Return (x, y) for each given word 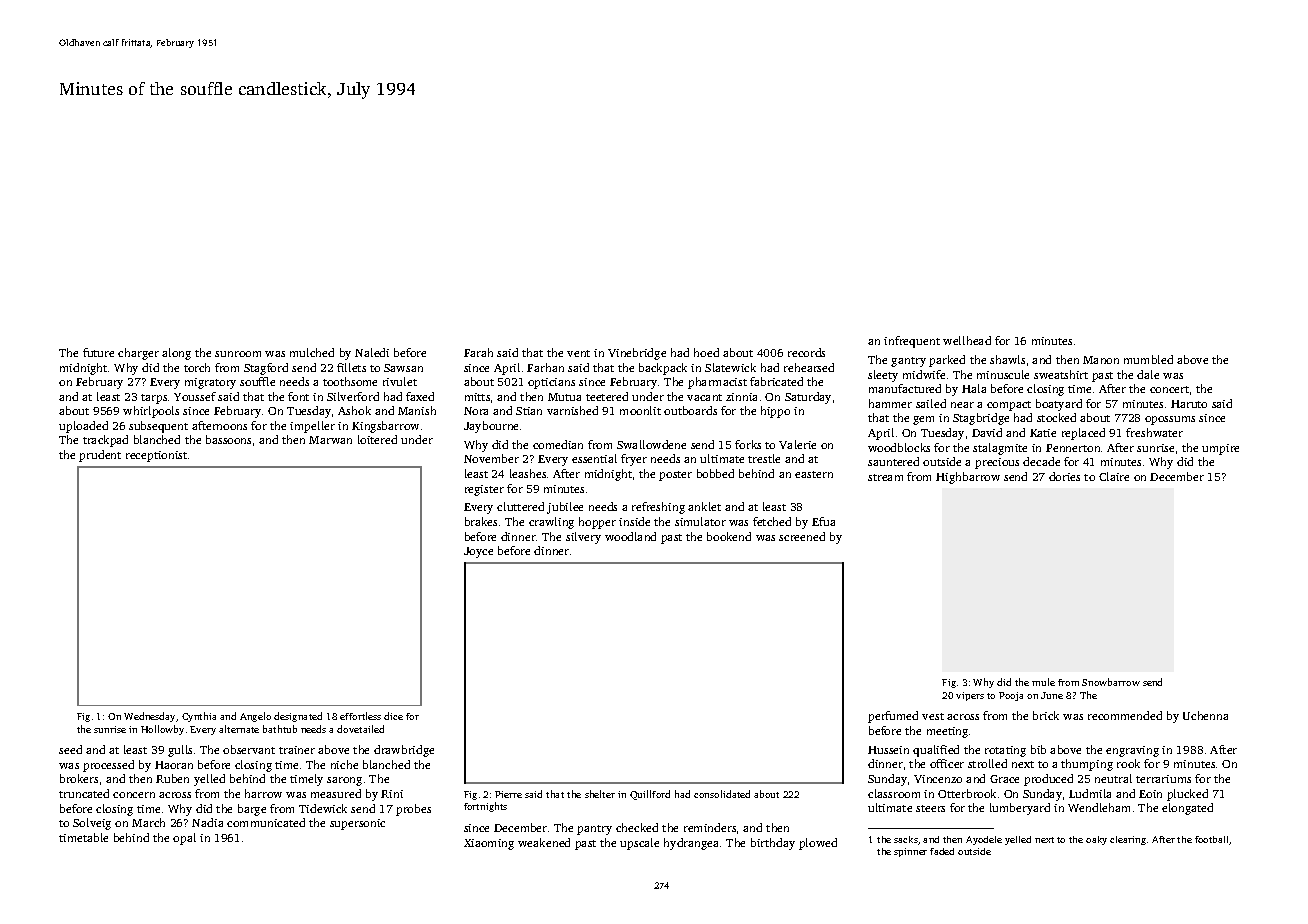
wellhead (967, 340)
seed (70, 749)
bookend (729, 536)
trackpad (105, 441)
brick (1046, 715)
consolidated (722, 794)
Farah (478, 352)
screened (802, 536)
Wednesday (149, 717)
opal (184, 839)
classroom (894, 793)
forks (748, 444)
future (98, 352)
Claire (1114, 476)
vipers (970, 696)
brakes (481, 521)
